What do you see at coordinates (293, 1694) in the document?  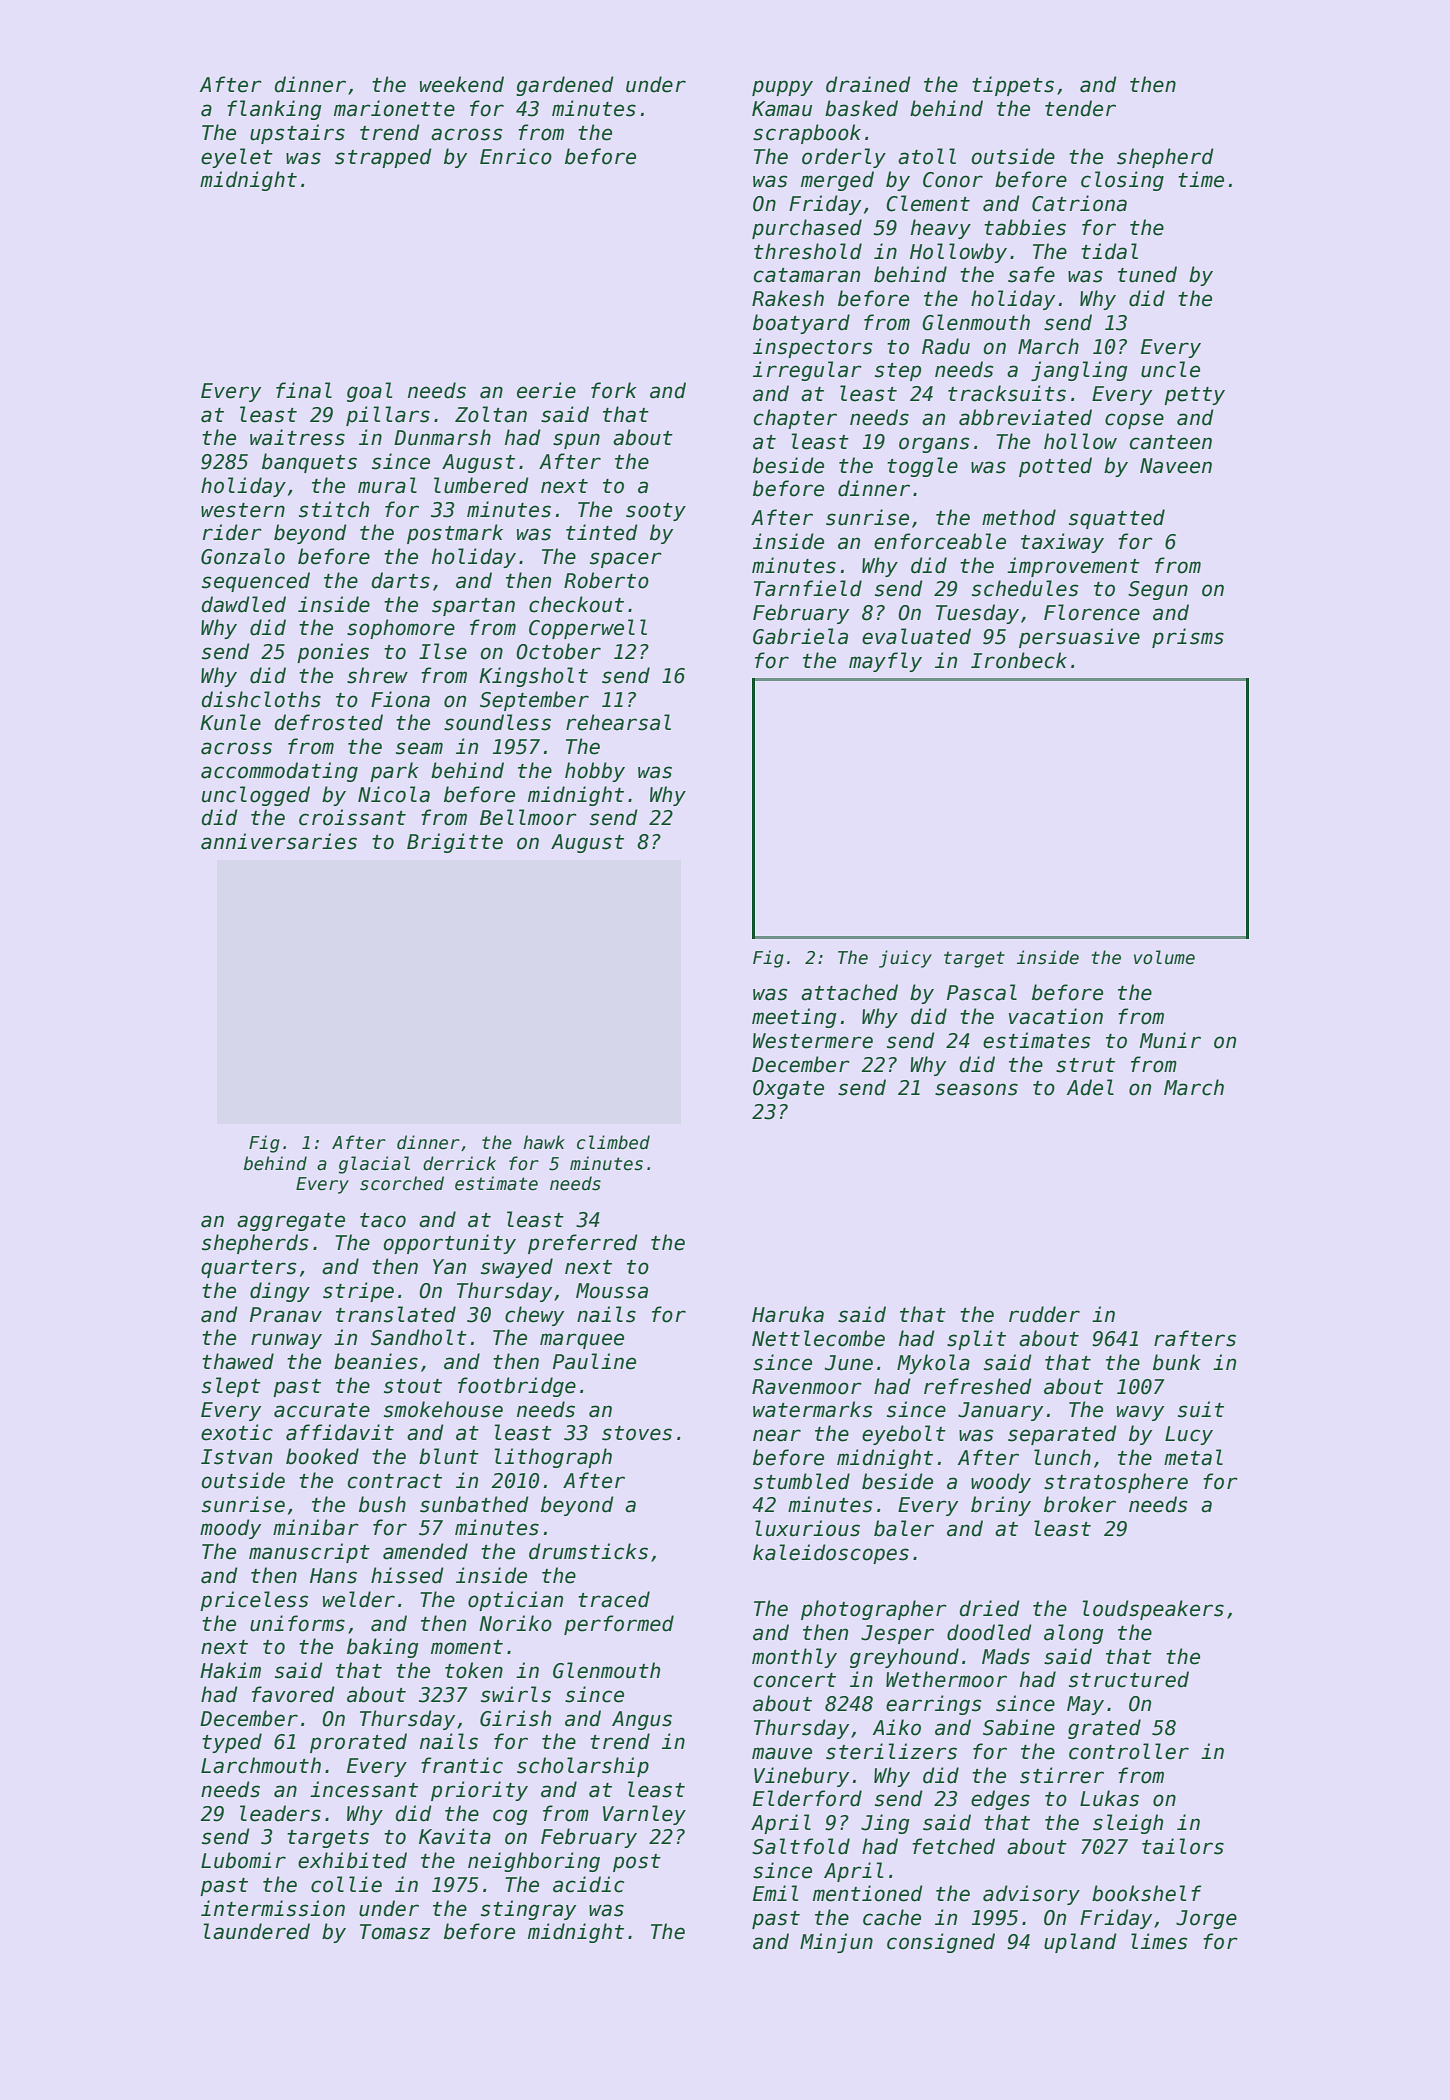 I see `favored` at bounding box center [293, 1694].
